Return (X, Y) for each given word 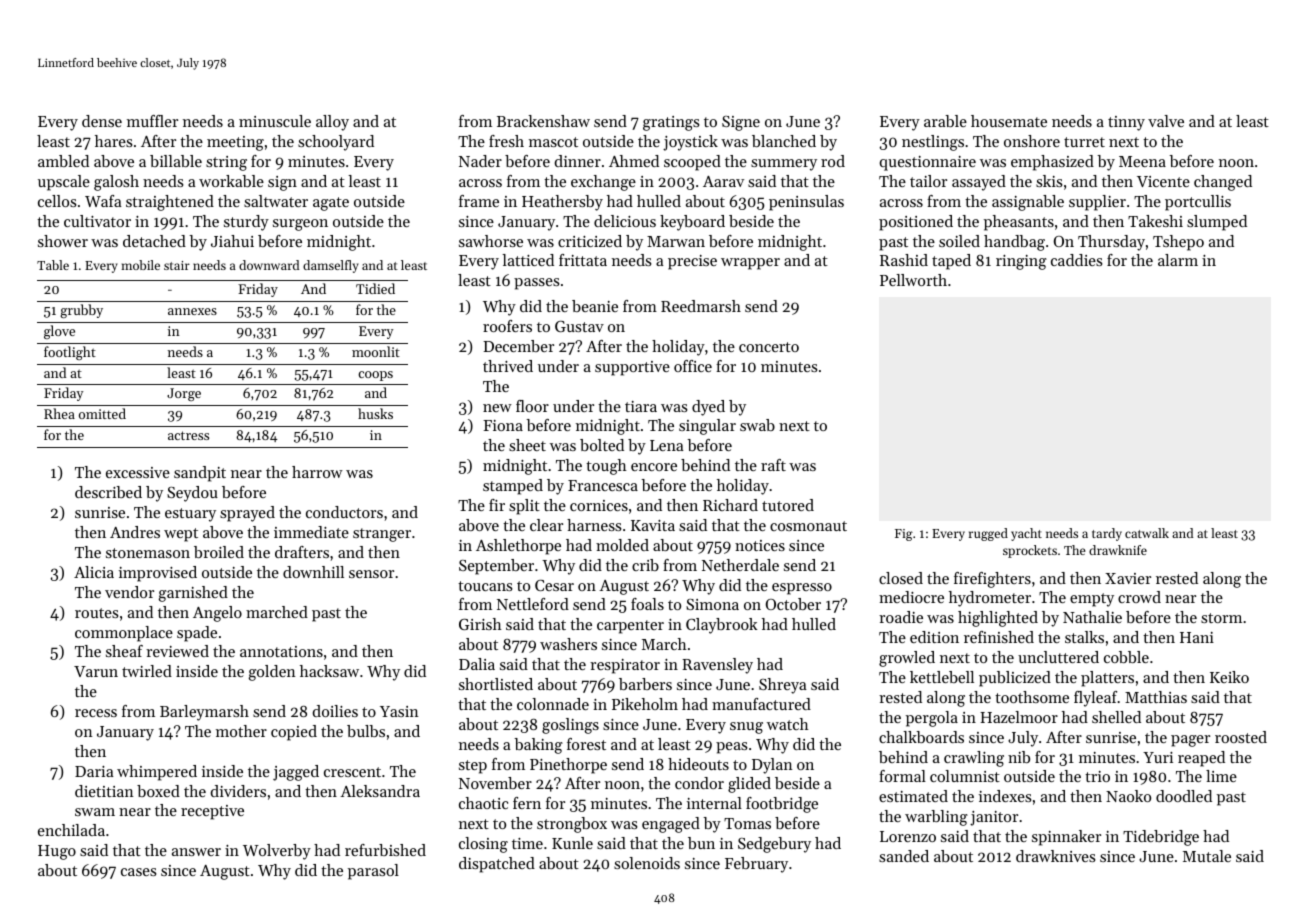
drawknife (1118, 550)
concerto (769, 347)
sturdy (246, 223)
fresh (506, 141)
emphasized (1052, 163)
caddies (1077, 260)
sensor (371, 574)
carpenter (630, 627)
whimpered (157, 773)
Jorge (184, 394)
